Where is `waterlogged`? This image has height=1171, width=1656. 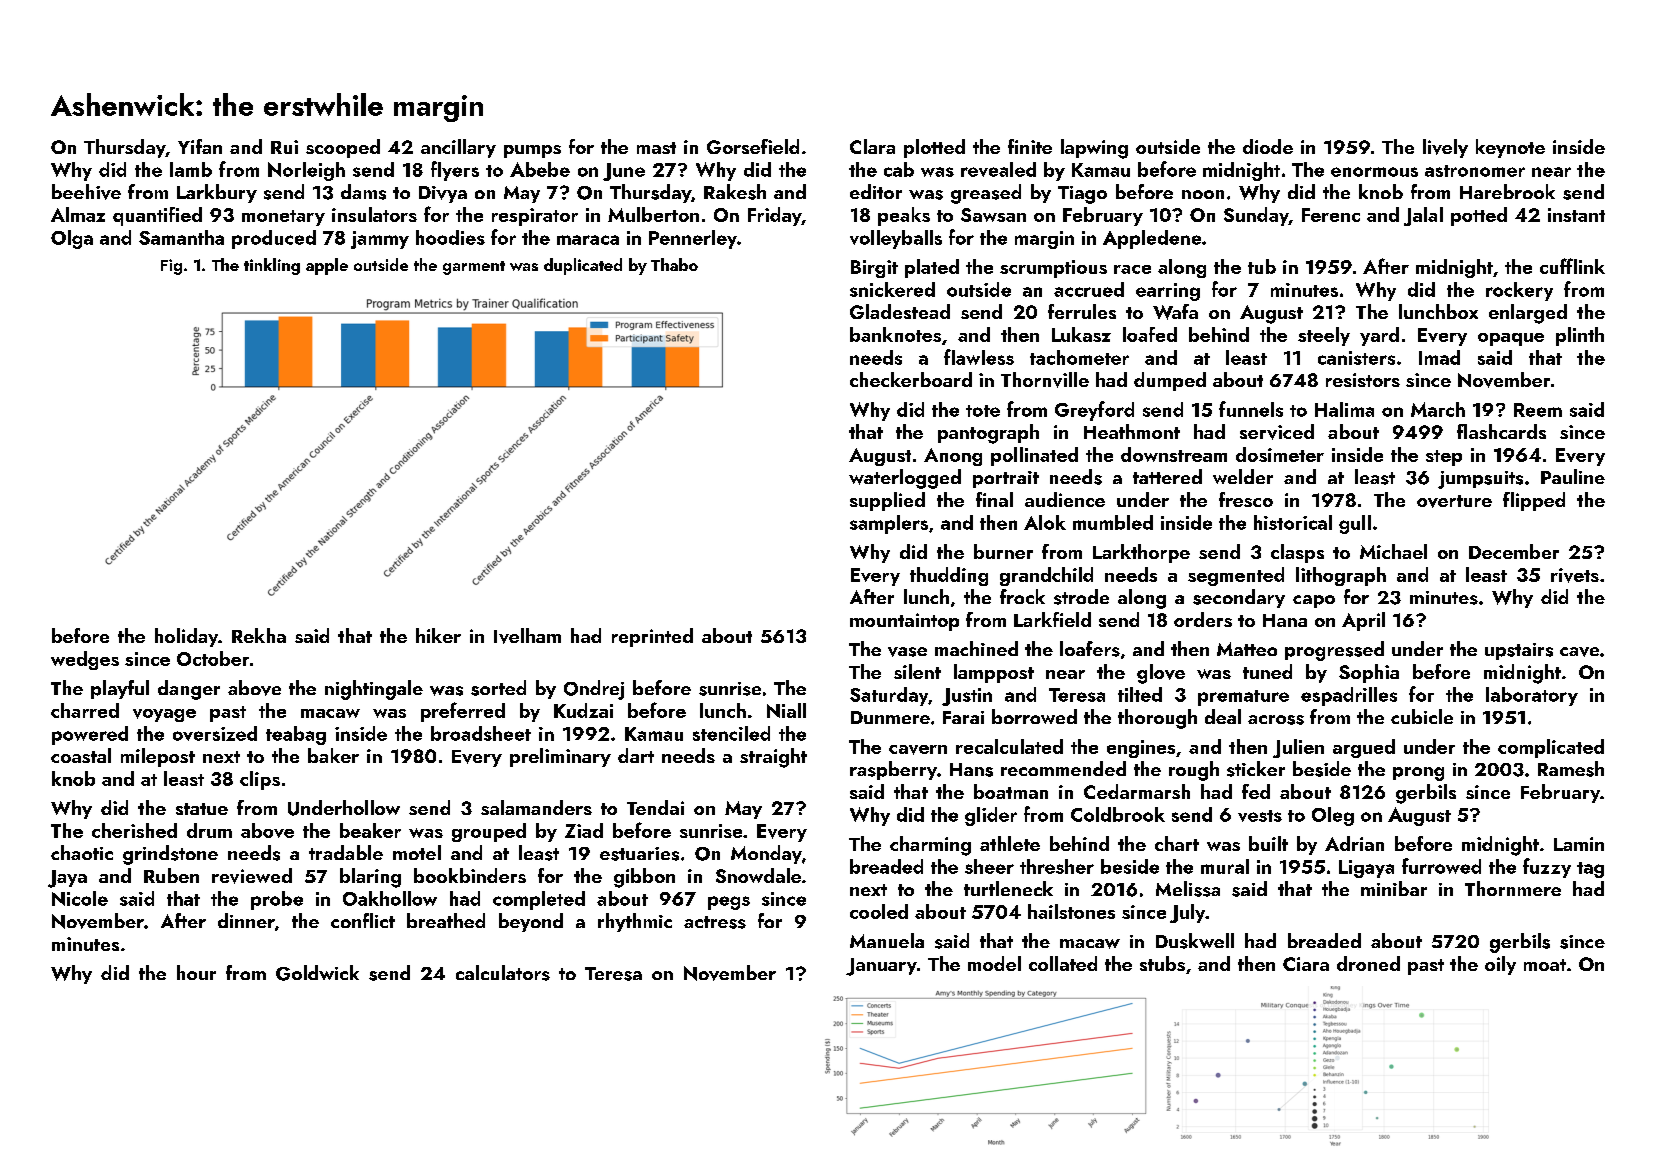 waterlogged is located at coordinates (905, 479).
